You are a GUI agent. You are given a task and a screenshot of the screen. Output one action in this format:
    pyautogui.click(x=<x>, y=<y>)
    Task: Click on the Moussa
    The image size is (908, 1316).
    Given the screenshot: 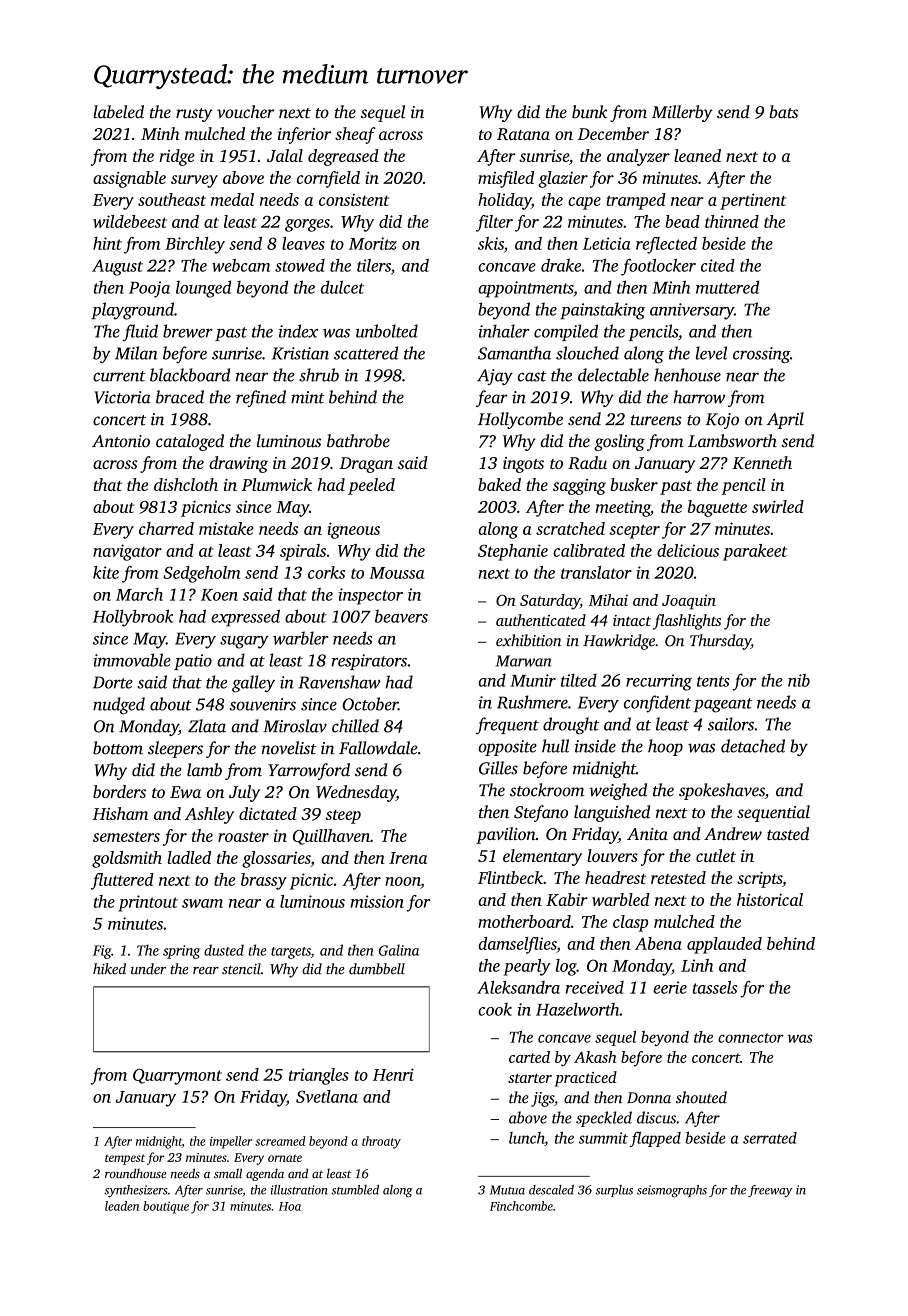 What is the action you would take?
    pyautogui.click(x=396, y=573)
